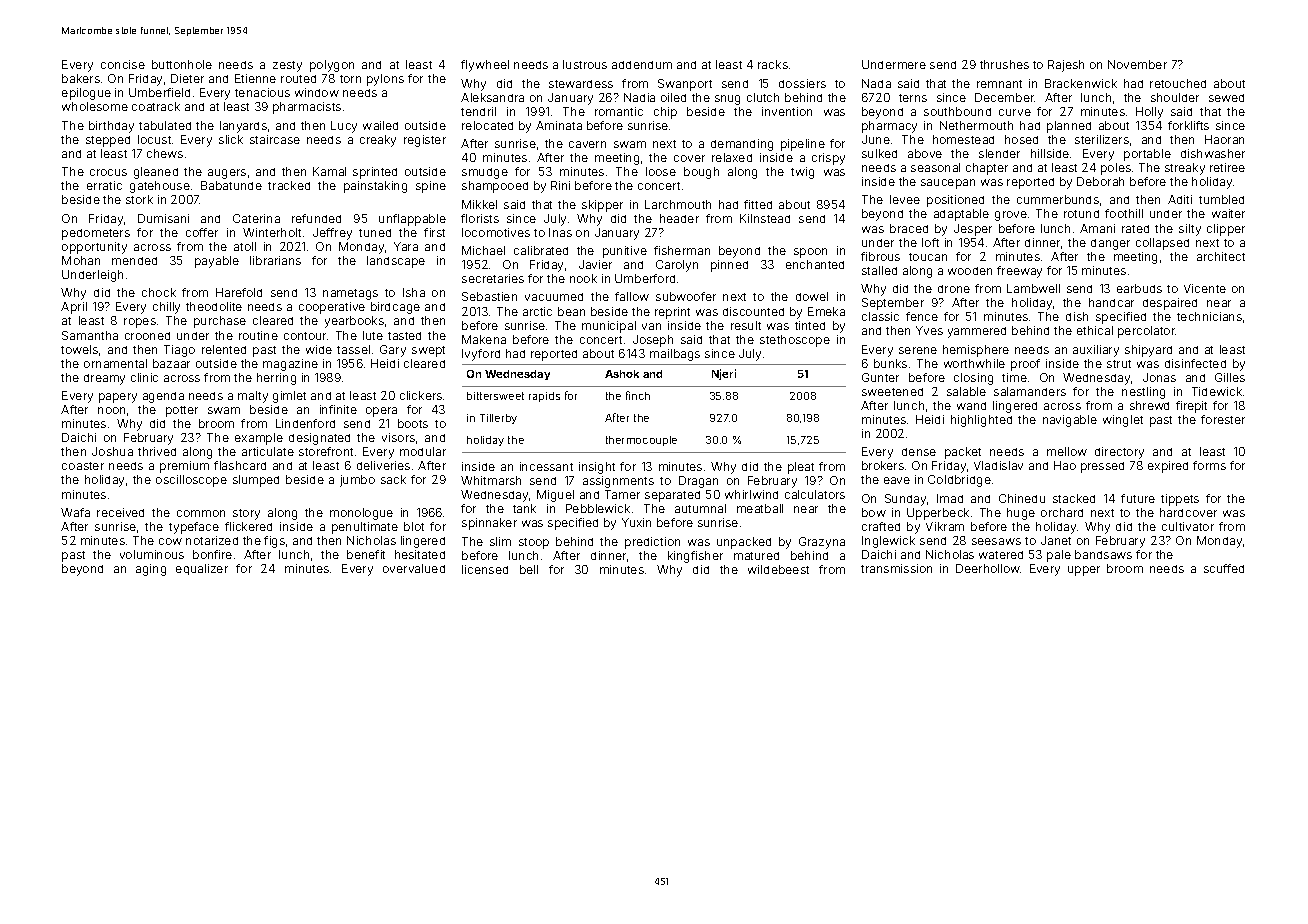  What do you see at coordinates (1149, 405) in the screenshot?
I see `shrewd` at bounding box center [1149, 405].
